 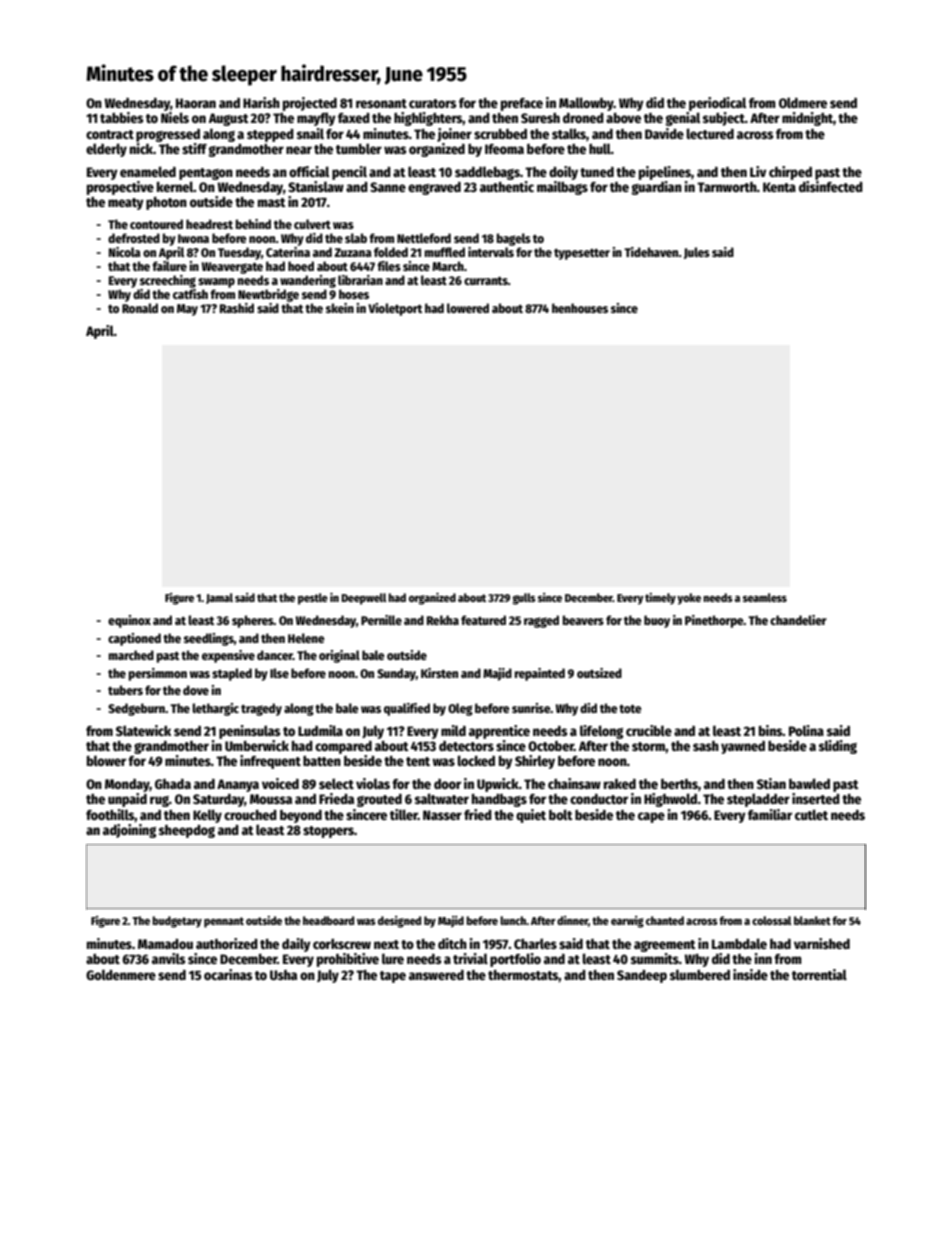 What do you see at coordinates (395, 309) in the document?
I see `Violetport` at bounding box center [395, 309].
